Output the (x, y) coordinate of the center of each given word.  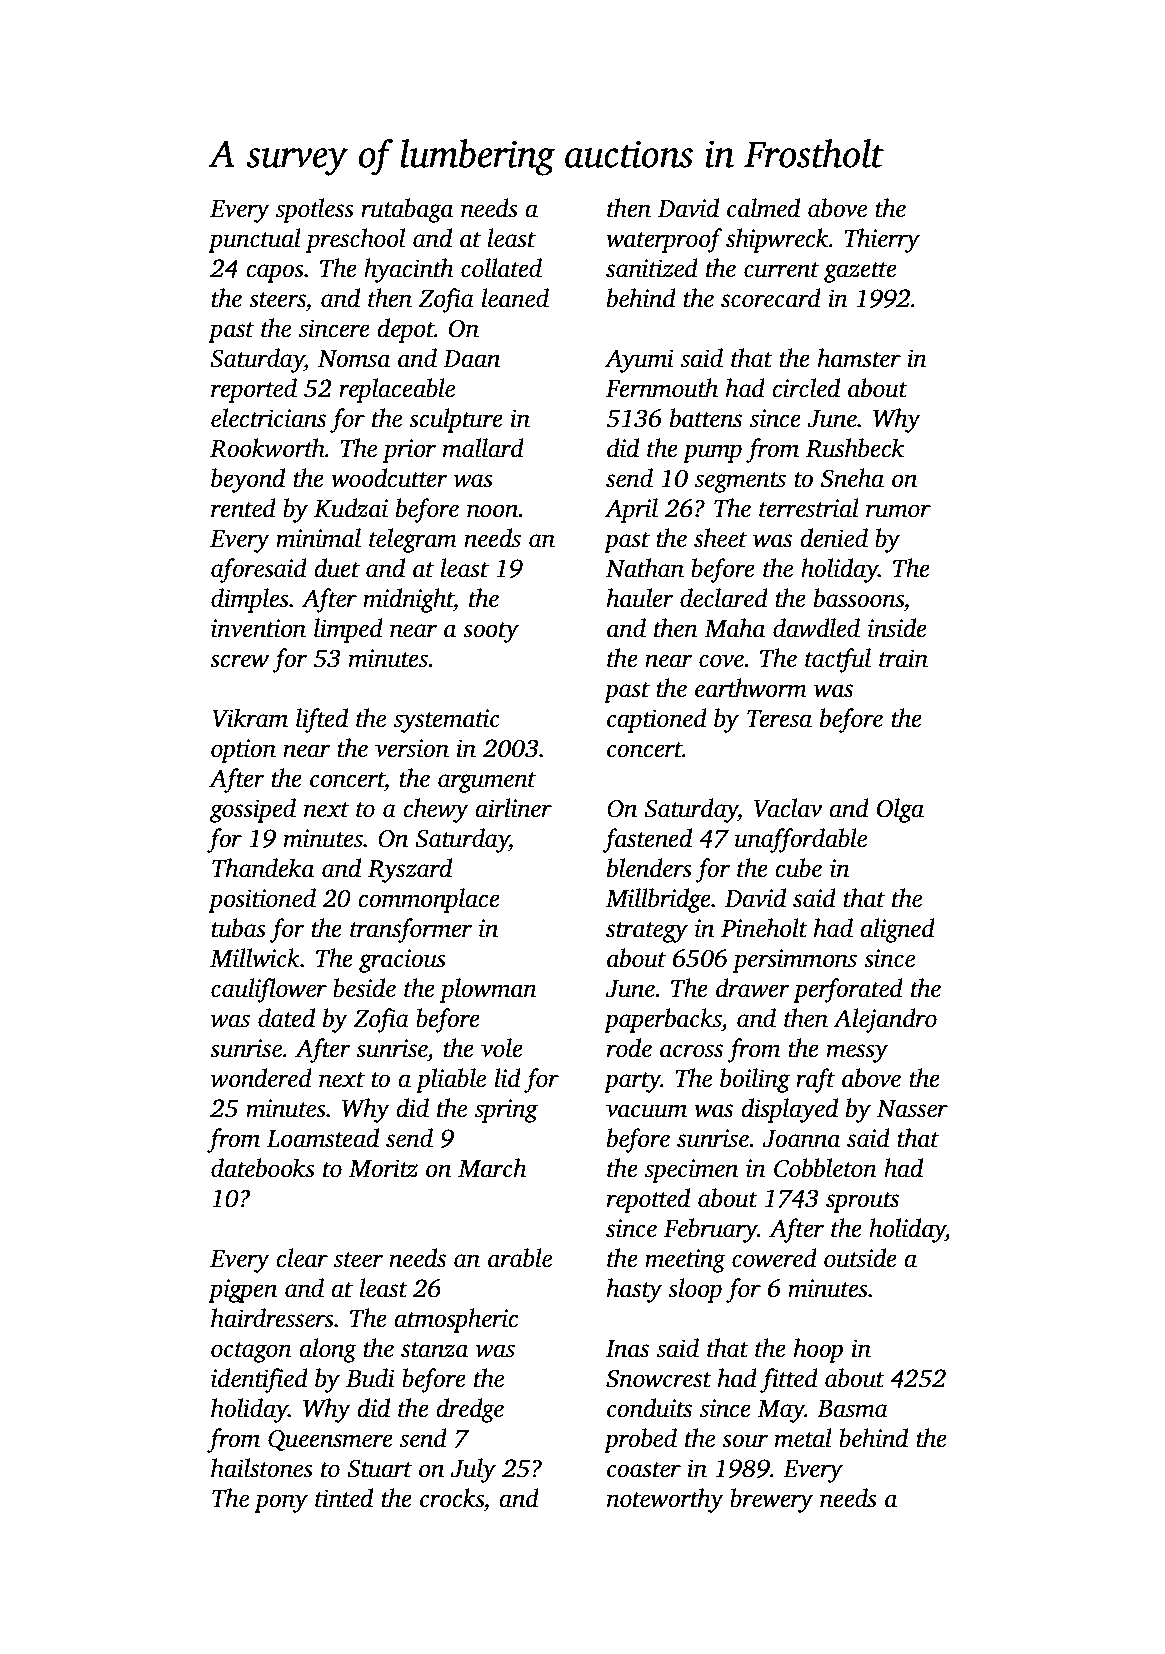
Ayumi (639, 361)
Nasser (912, 1109)
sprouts (862, 1202)
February (711, 1230)
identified (259, 1380)
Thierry (882, 240)
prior (409, 451)
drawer (752, 988)
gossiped (253, 810)
